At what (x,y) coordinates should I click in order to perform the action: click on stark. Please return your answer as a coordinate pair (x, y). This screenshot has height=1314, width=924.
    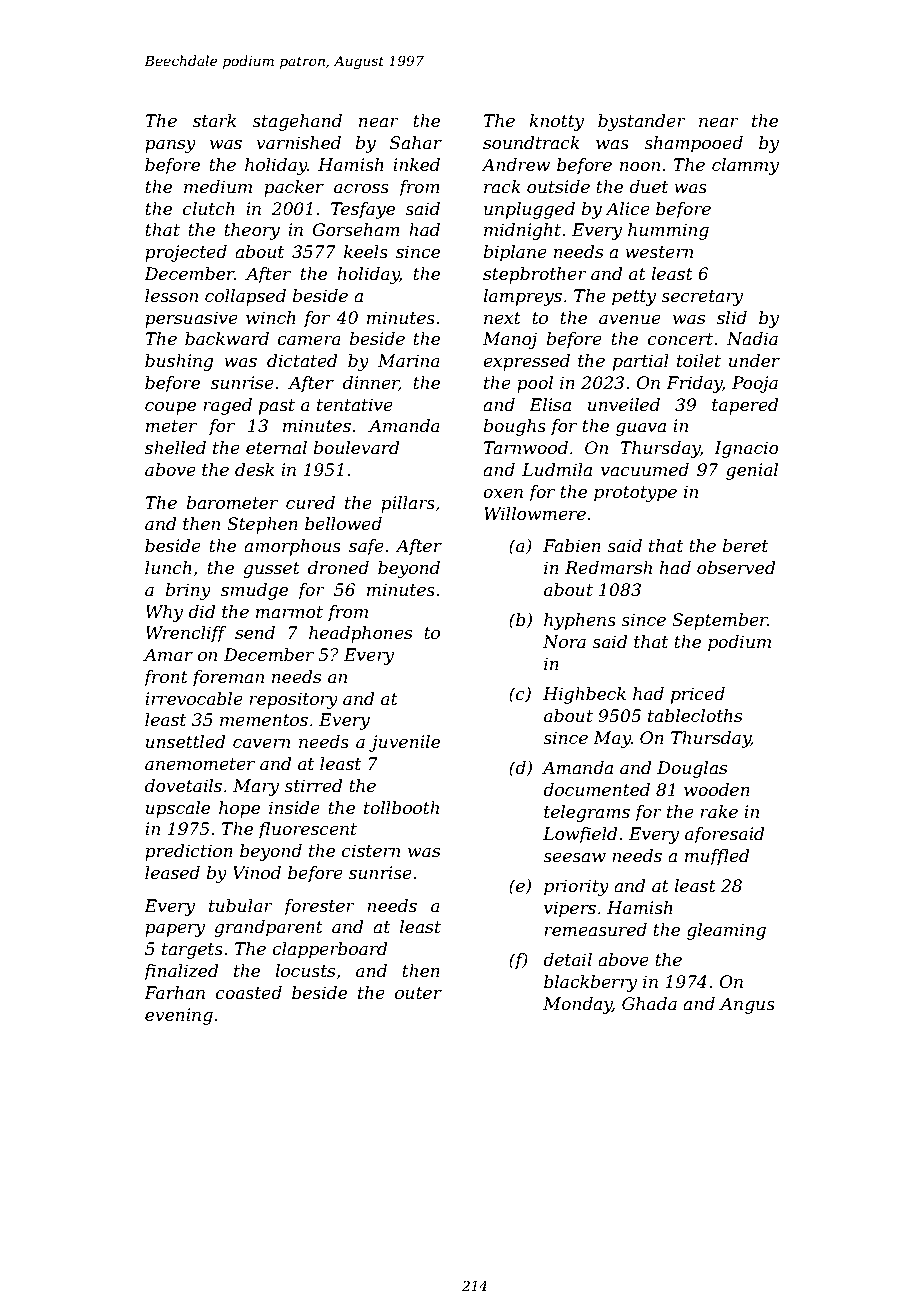
    Looking at the image, I should click on (214, 121).
